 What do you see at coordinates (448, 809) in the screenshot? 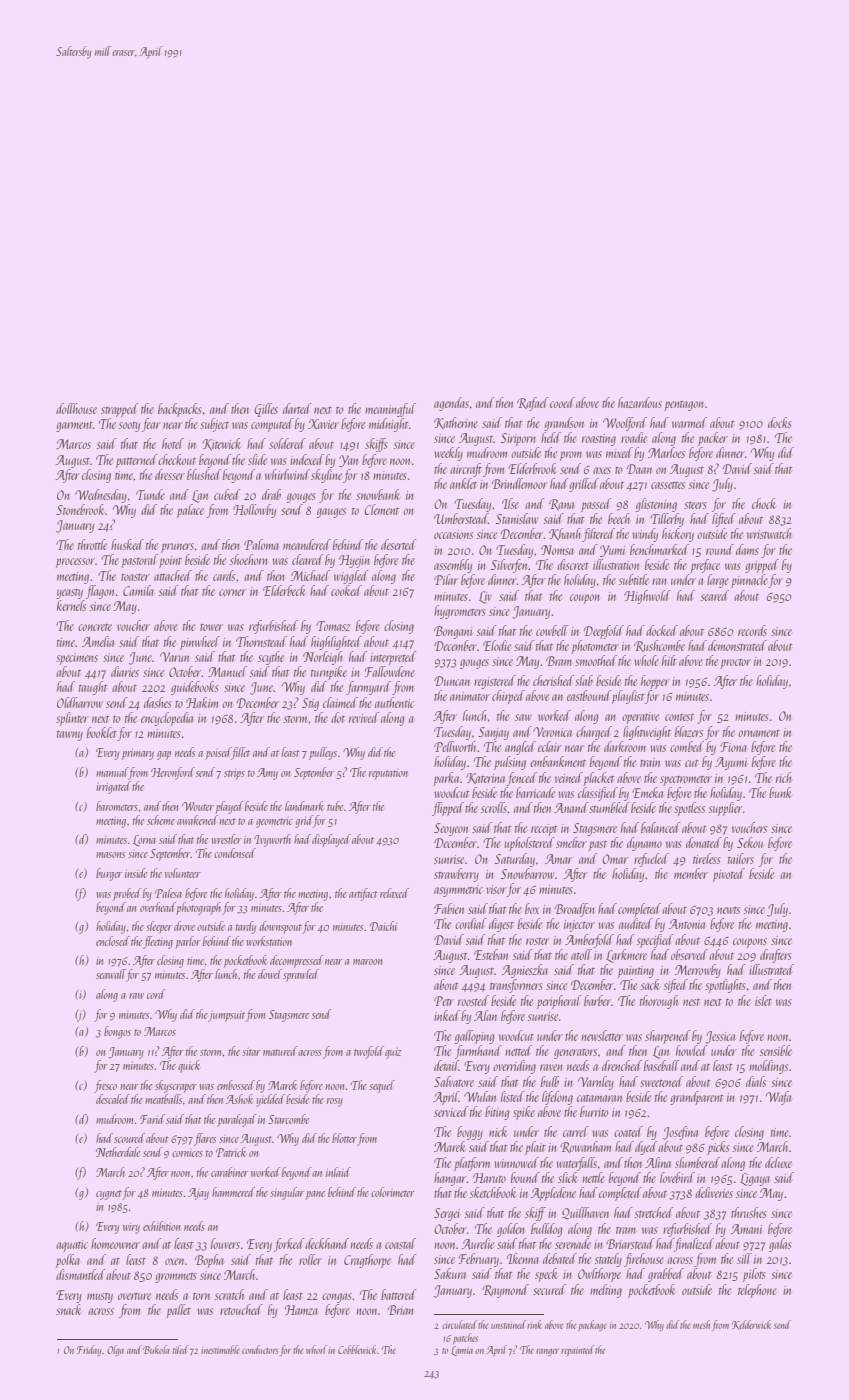
I see `flipped` at bounding box center [448, 809].
